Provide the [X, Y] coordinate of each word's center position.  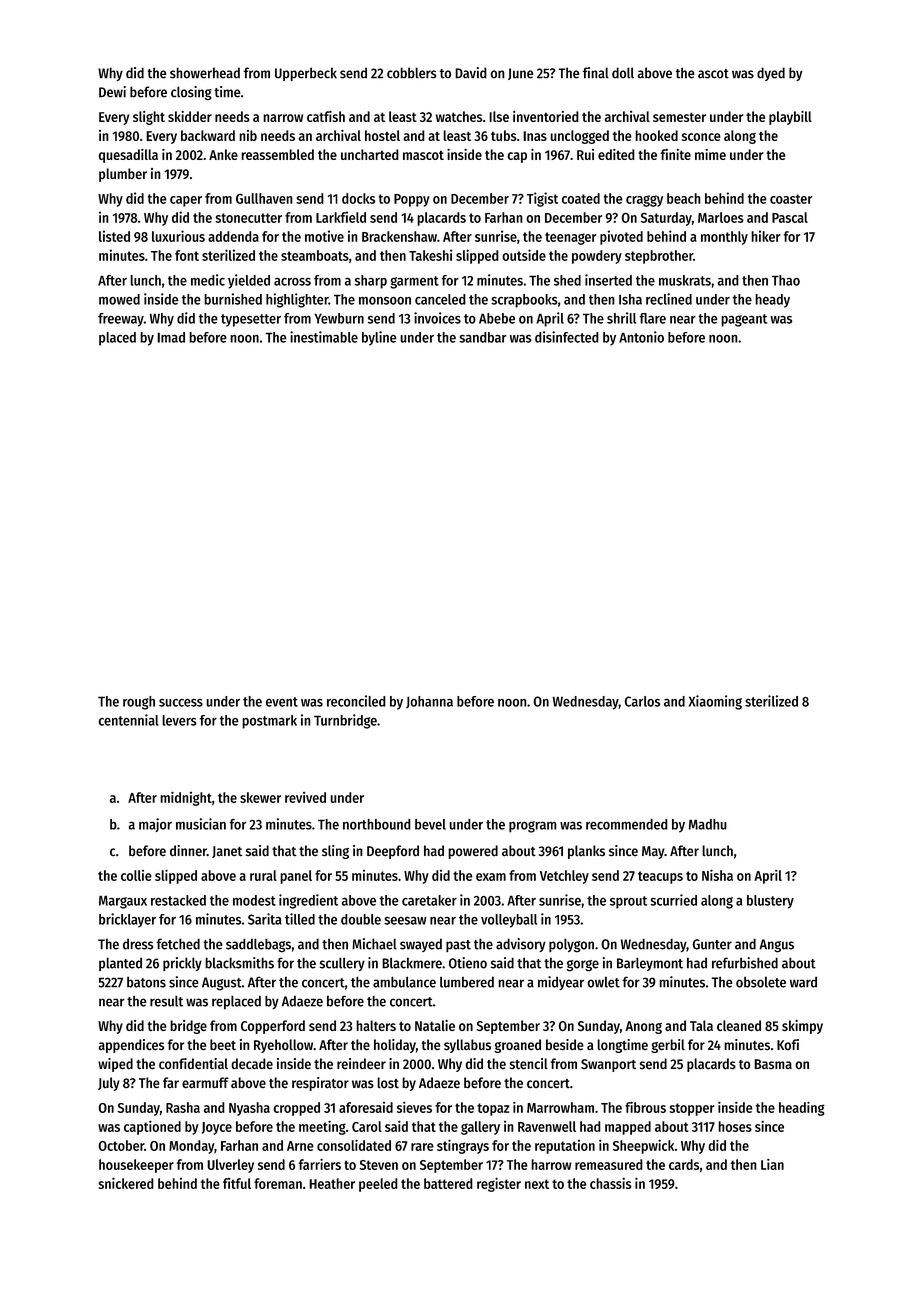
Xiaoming [715, 702]
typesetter [251, 320]
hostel [382, 135]
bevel [430, 824]
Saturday [666, 219]
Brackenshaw [399, 236]
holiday [395, 1046]
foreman [278, 1183]
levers [180, 720]
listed [114, 236]
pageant [744, 320]
